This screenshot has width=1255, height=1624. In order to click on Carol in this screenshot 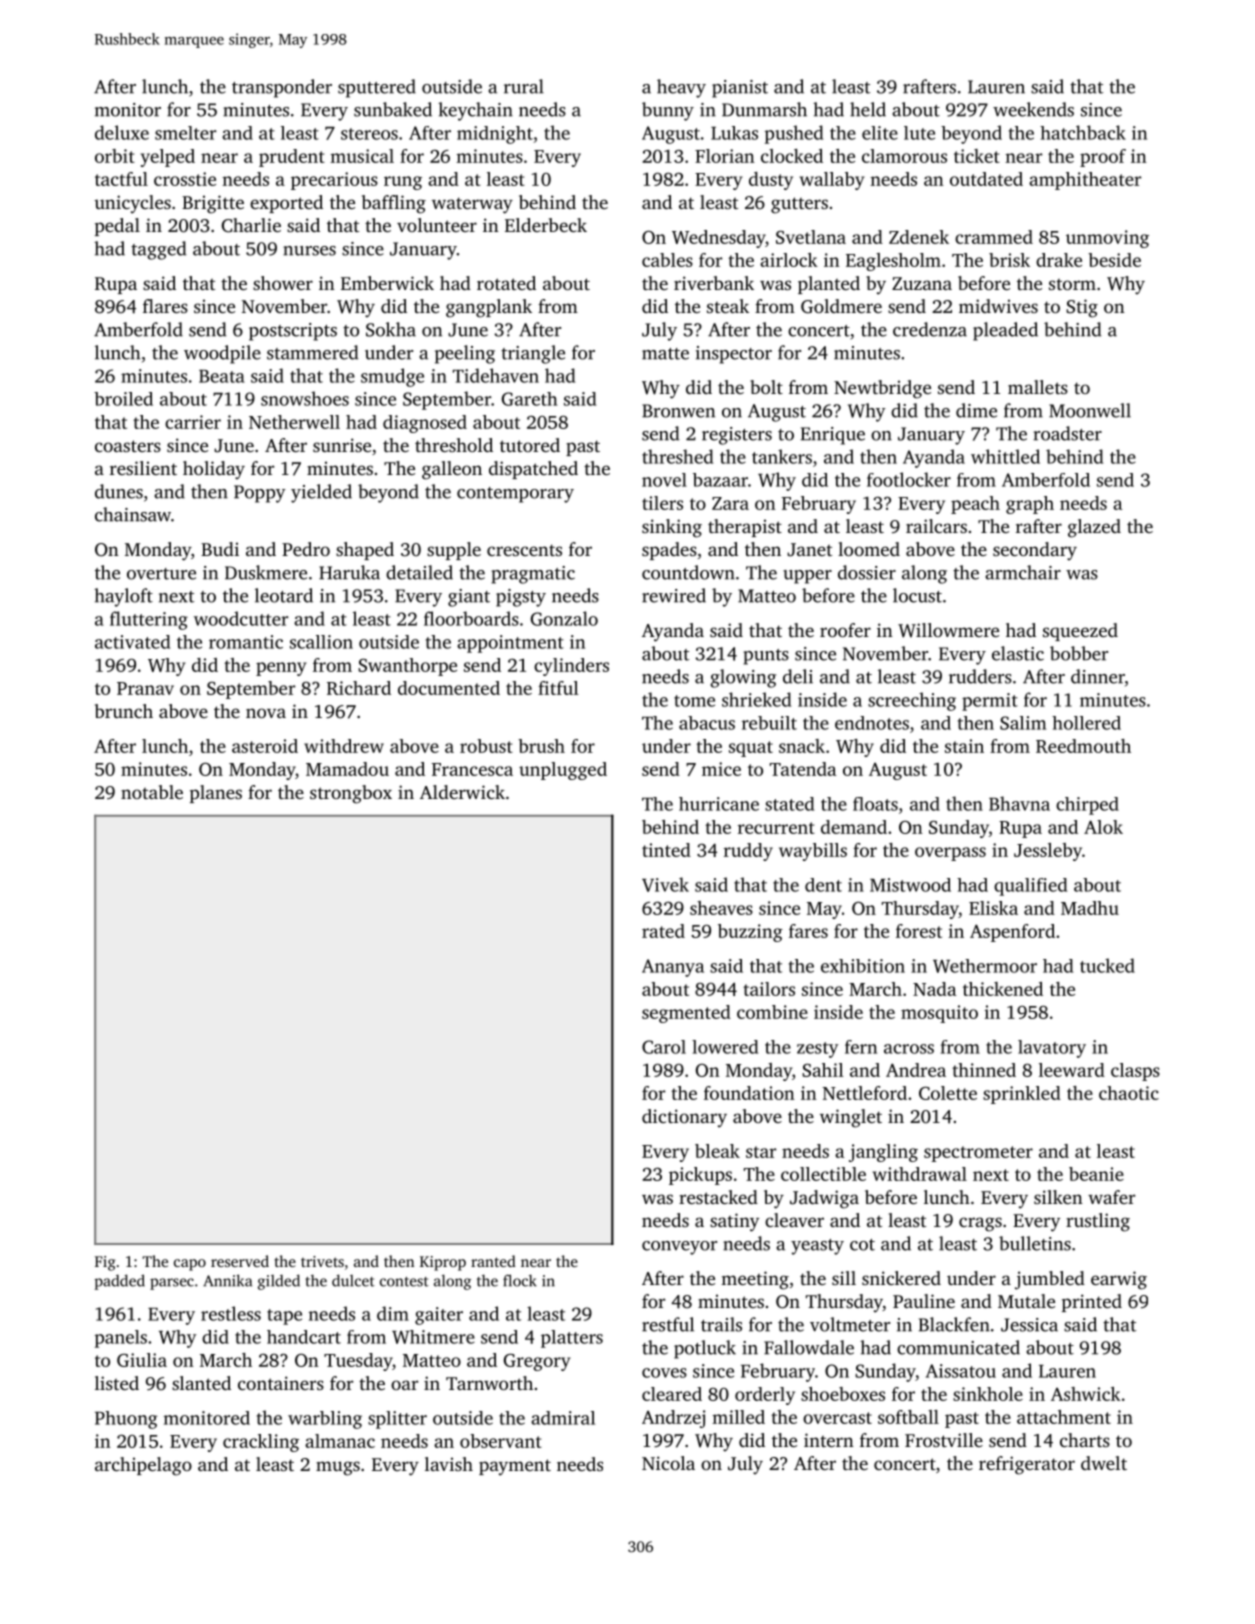, I will do `click(664, 1047)`.
